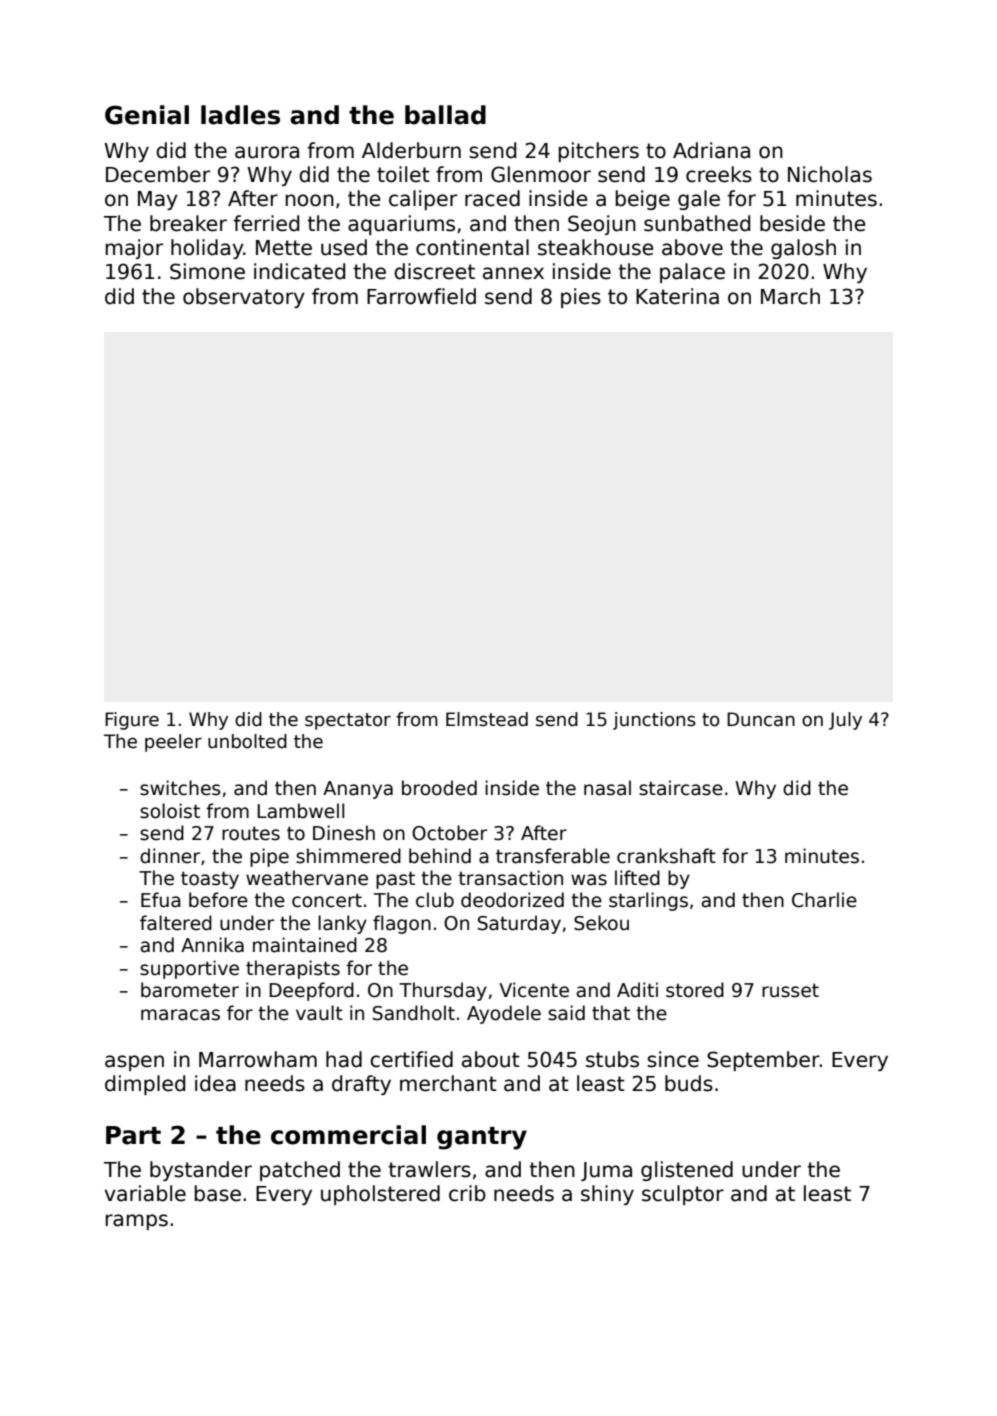 This document has height=1416, width=997. I want to click on pitchers, so click(599, 152).
